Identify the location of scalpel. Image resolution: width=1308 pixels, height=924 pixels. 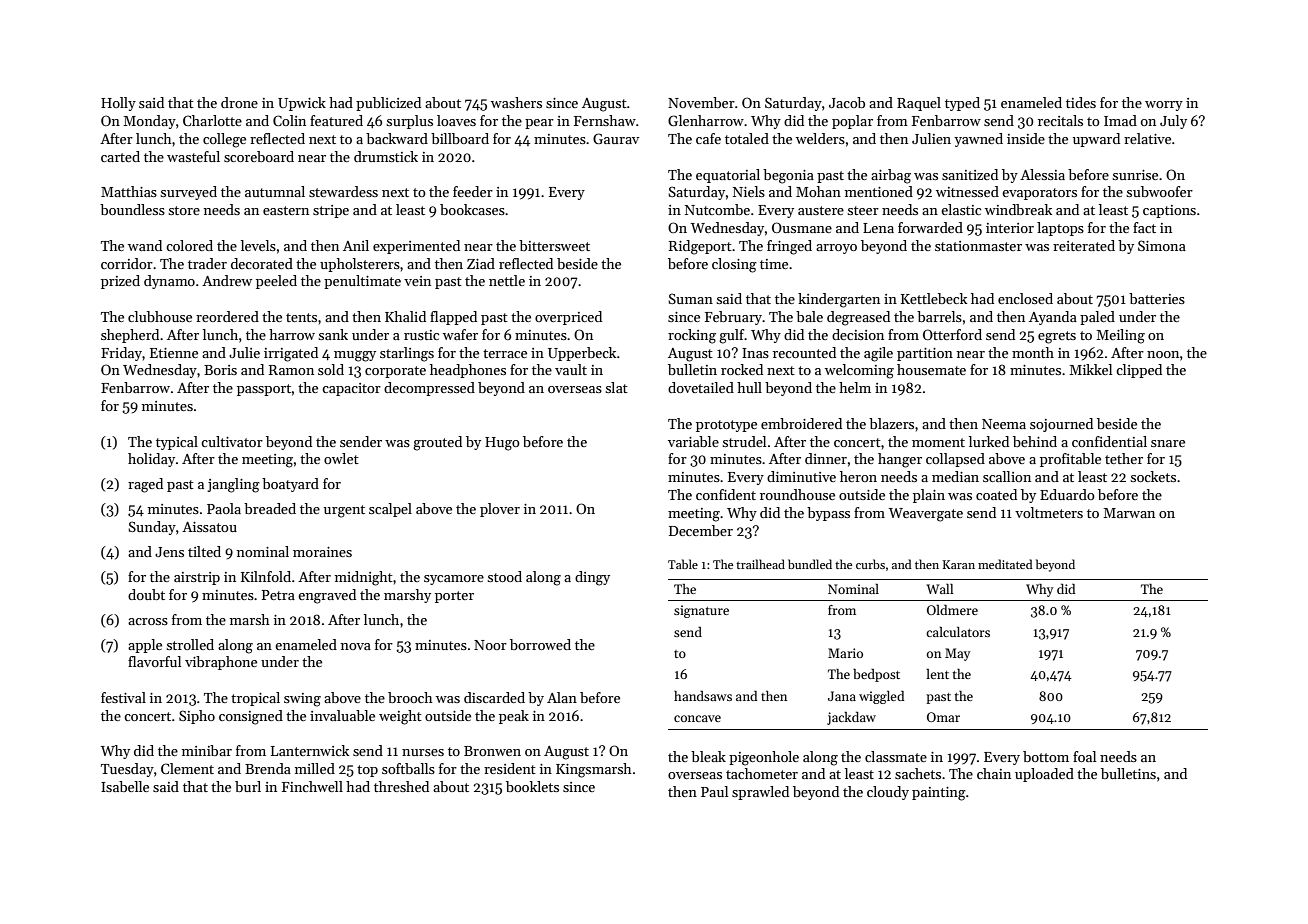
(390, 510).
